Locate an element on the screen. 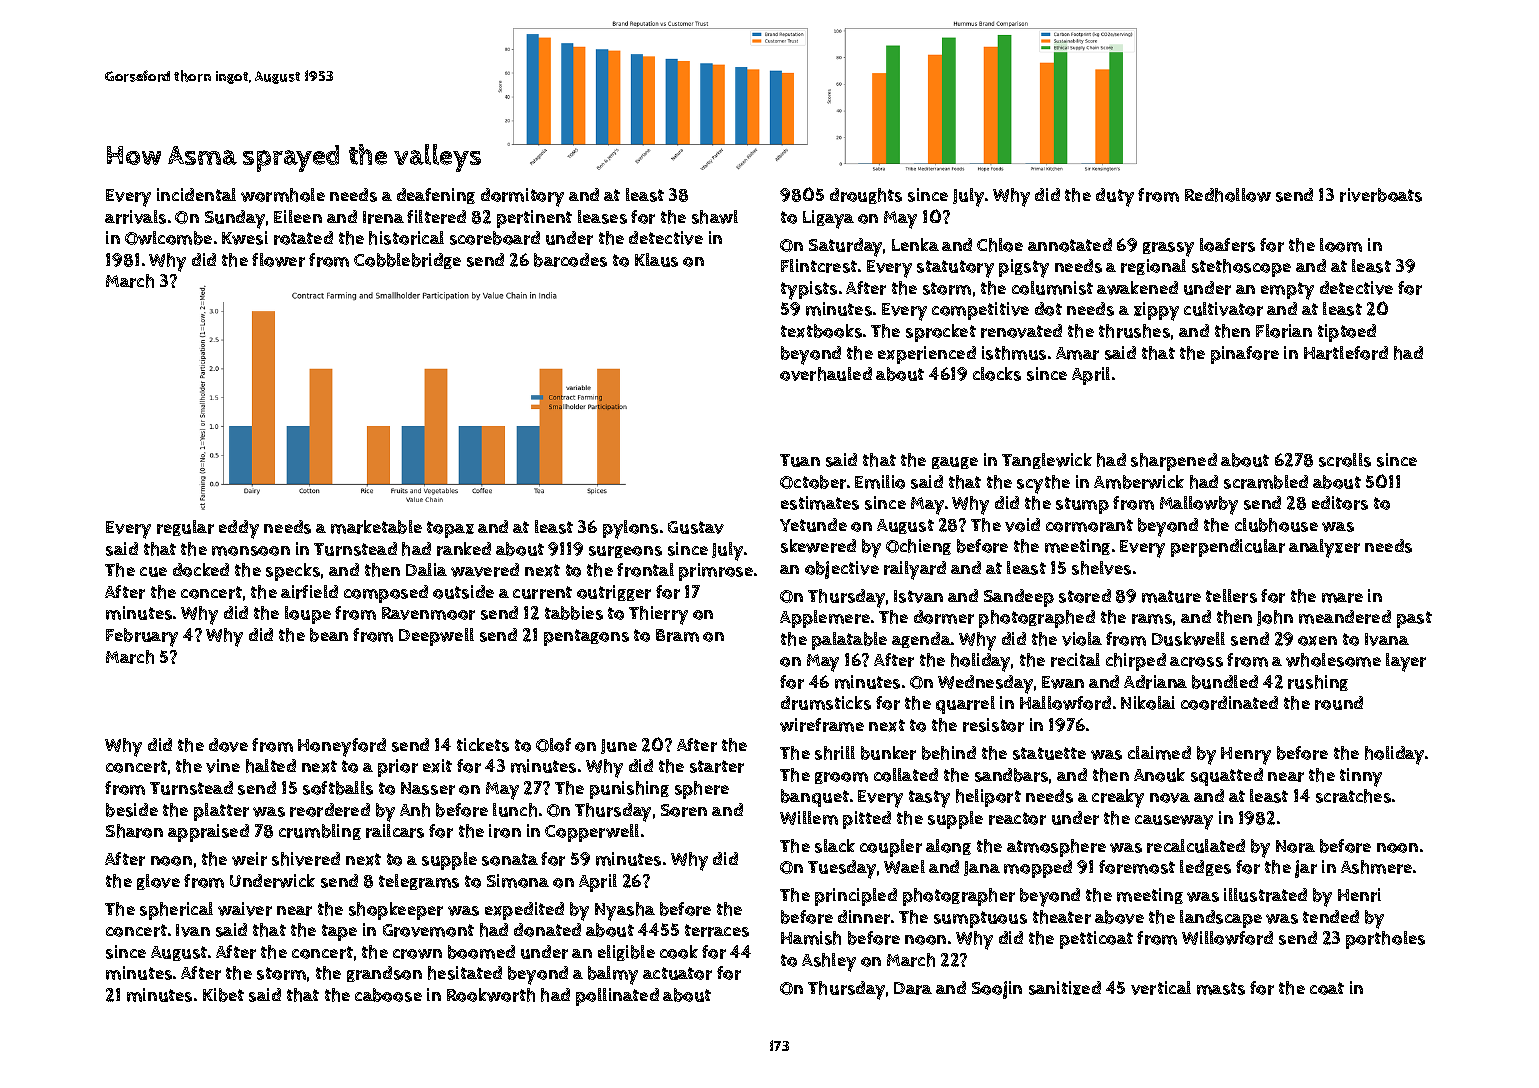 Image resolution: width=1539 pixels, height=1088 pixels. dove is located at coordinates (228, 745).
